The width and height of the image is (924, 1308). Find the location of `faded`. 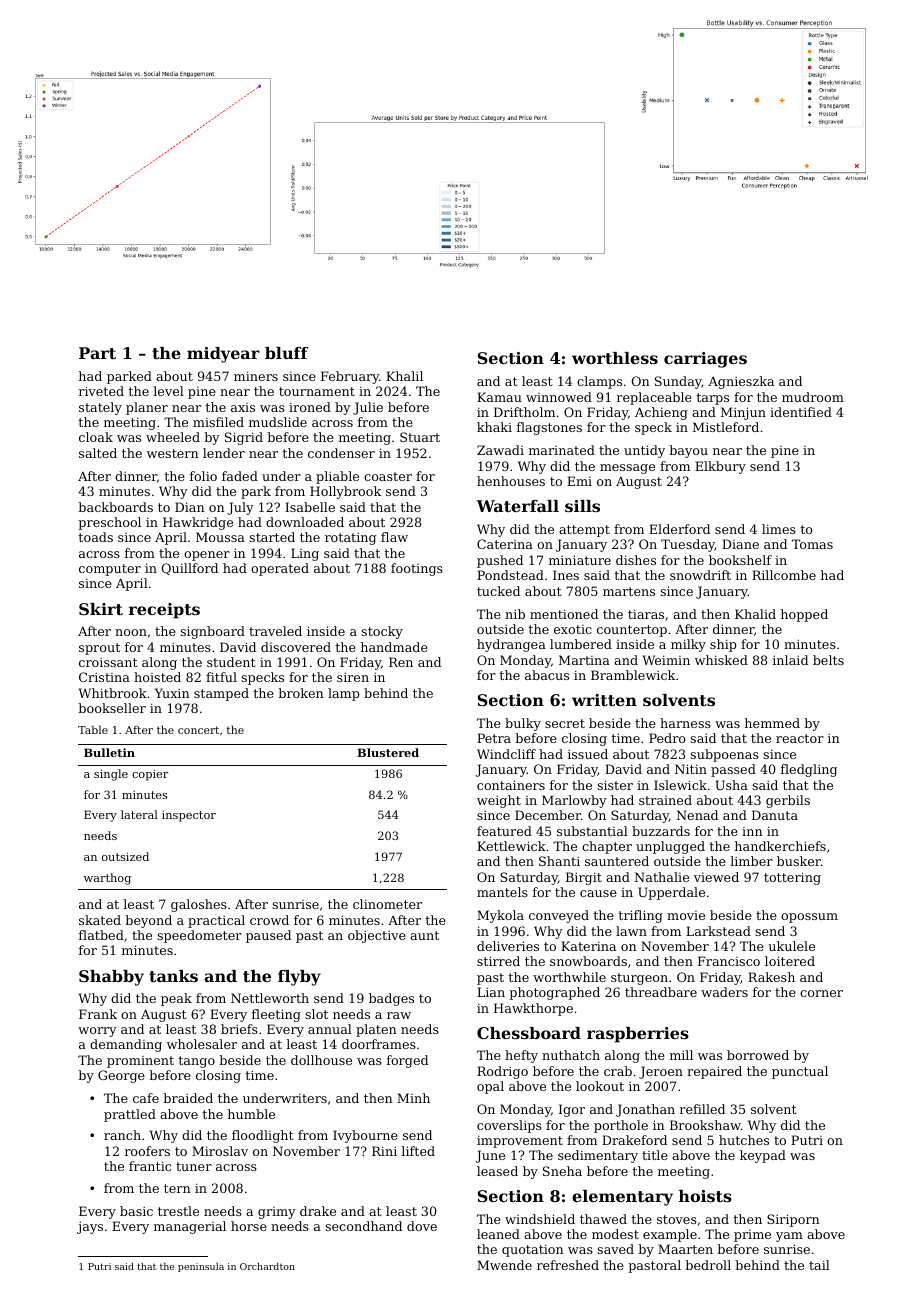

faded is located at coordinates (240, 476).
